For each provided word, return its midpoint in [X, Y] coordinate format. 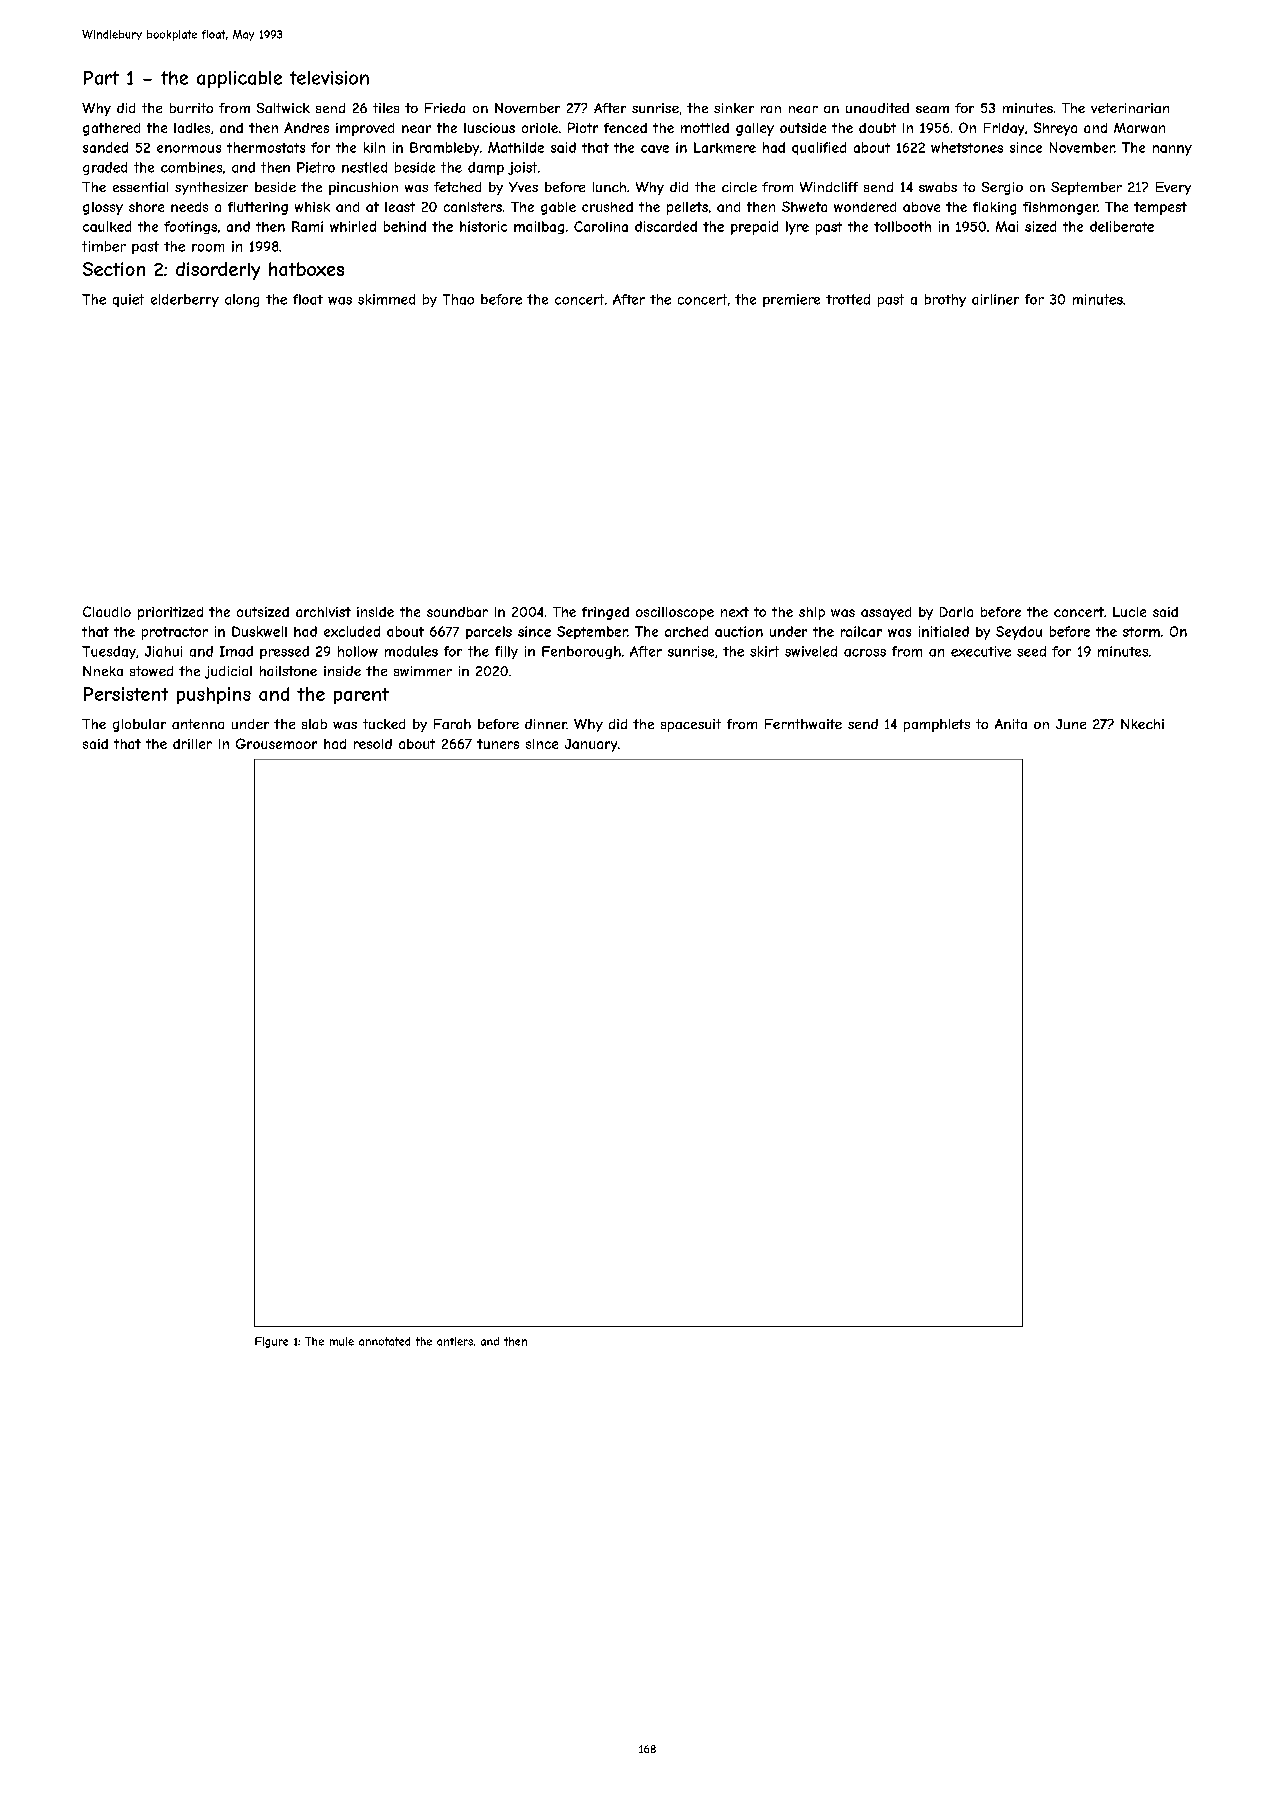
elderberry [185, 300]
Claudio [107, 611]
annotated [384, 1341]
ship [812, 613]
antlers [455, 1341]
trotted [848, 299]
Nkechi [1142, 724]
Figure [271, 1342]
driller [192, 744]
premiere [791, 300]
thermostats [266, 147]
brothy [945, 300]
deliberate [1122, 226]
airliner [995, 299]
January [591, 745]
